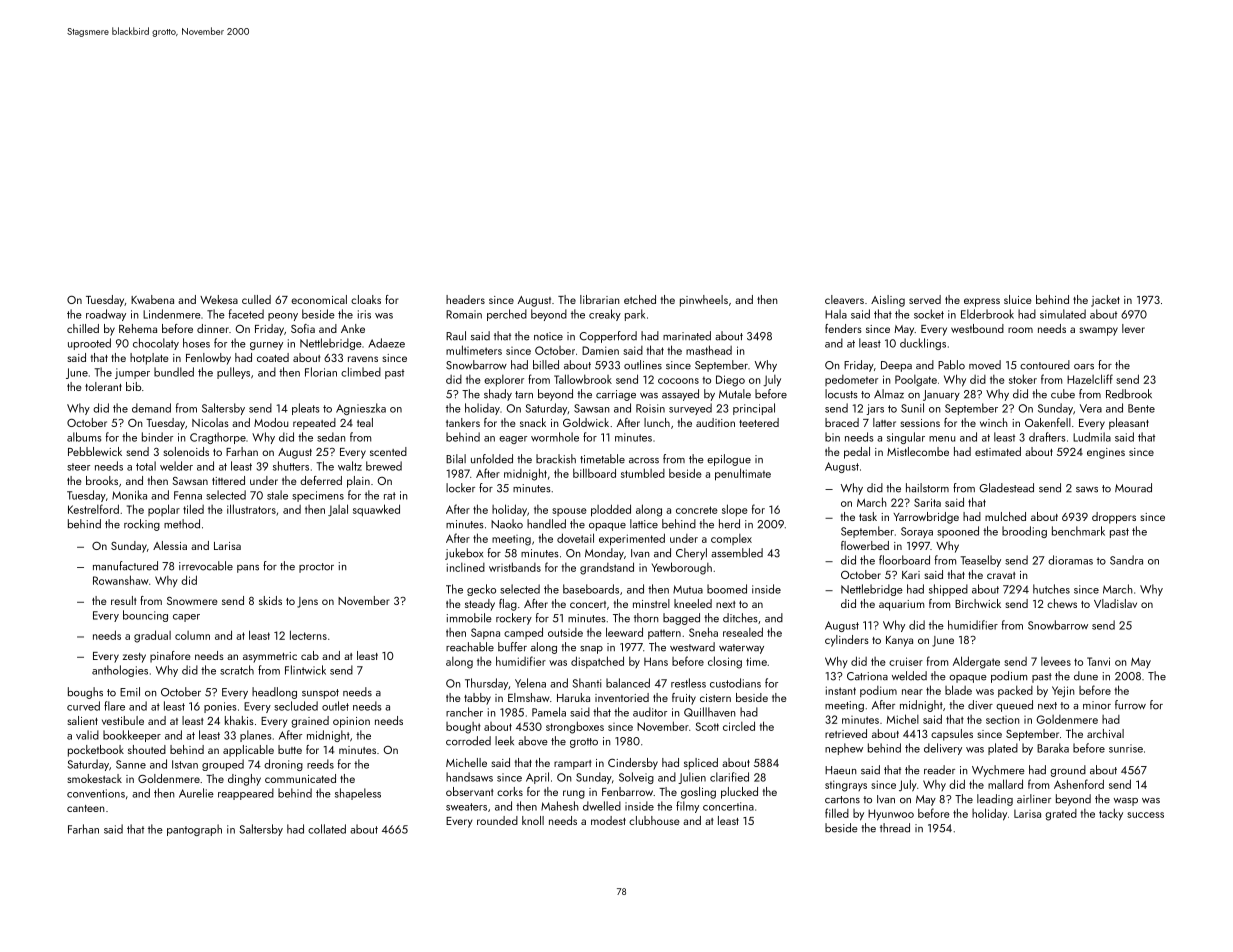 The height and width of the document is (952, 1233). I want to click on specimens, so click(318, 496).
